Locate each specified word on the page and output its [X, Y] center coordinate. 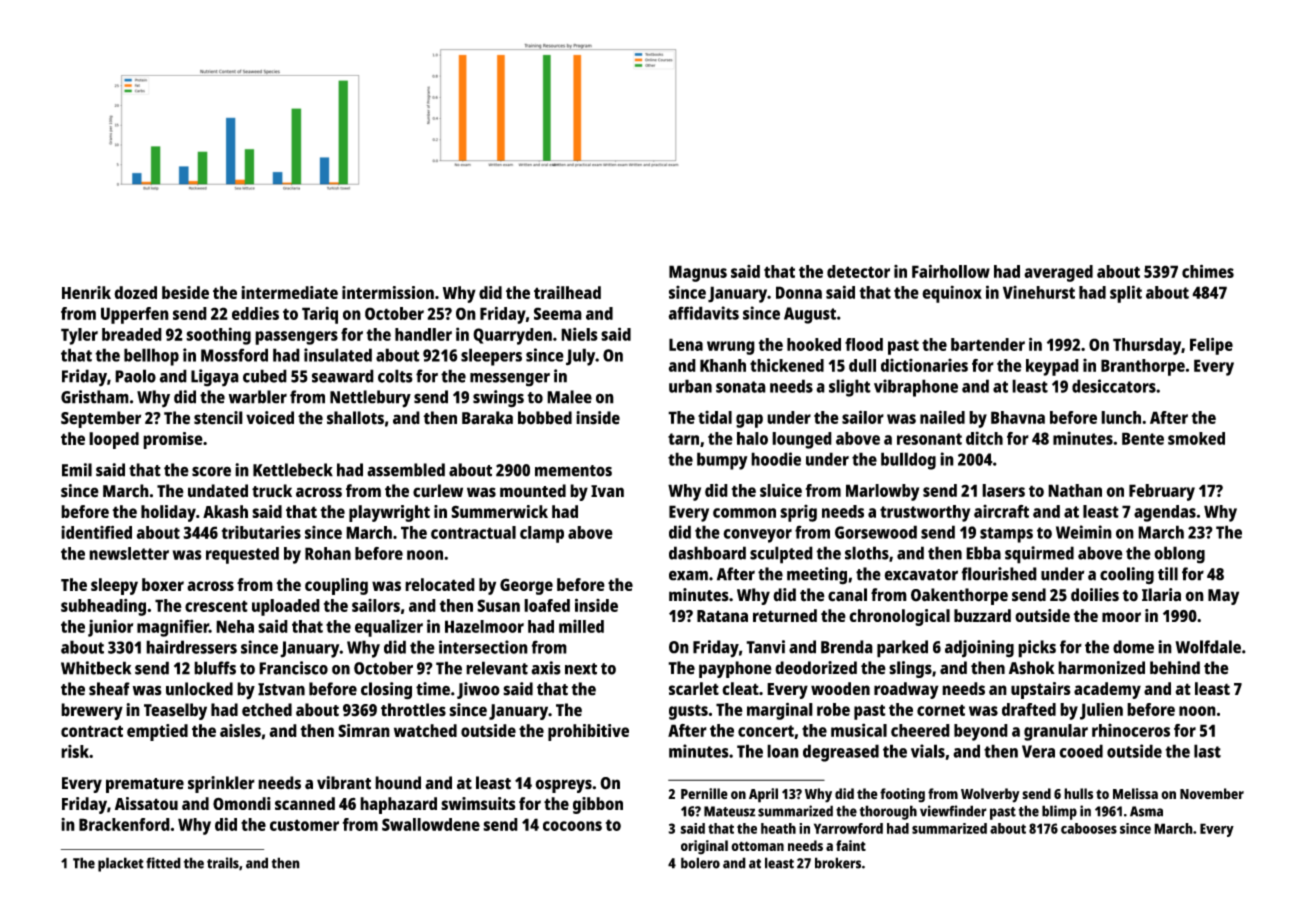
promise [173, 440]
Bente [1143, 438]
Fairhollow [951, 271]
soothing [218, 336]
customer [304, 825]
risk [75, 751]
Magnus [698, 273]
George [526, 586]
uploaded [286, 607]
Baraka [487, 418]
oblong [1179, 555]
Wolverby [990, 795]
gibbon [598, 805]
